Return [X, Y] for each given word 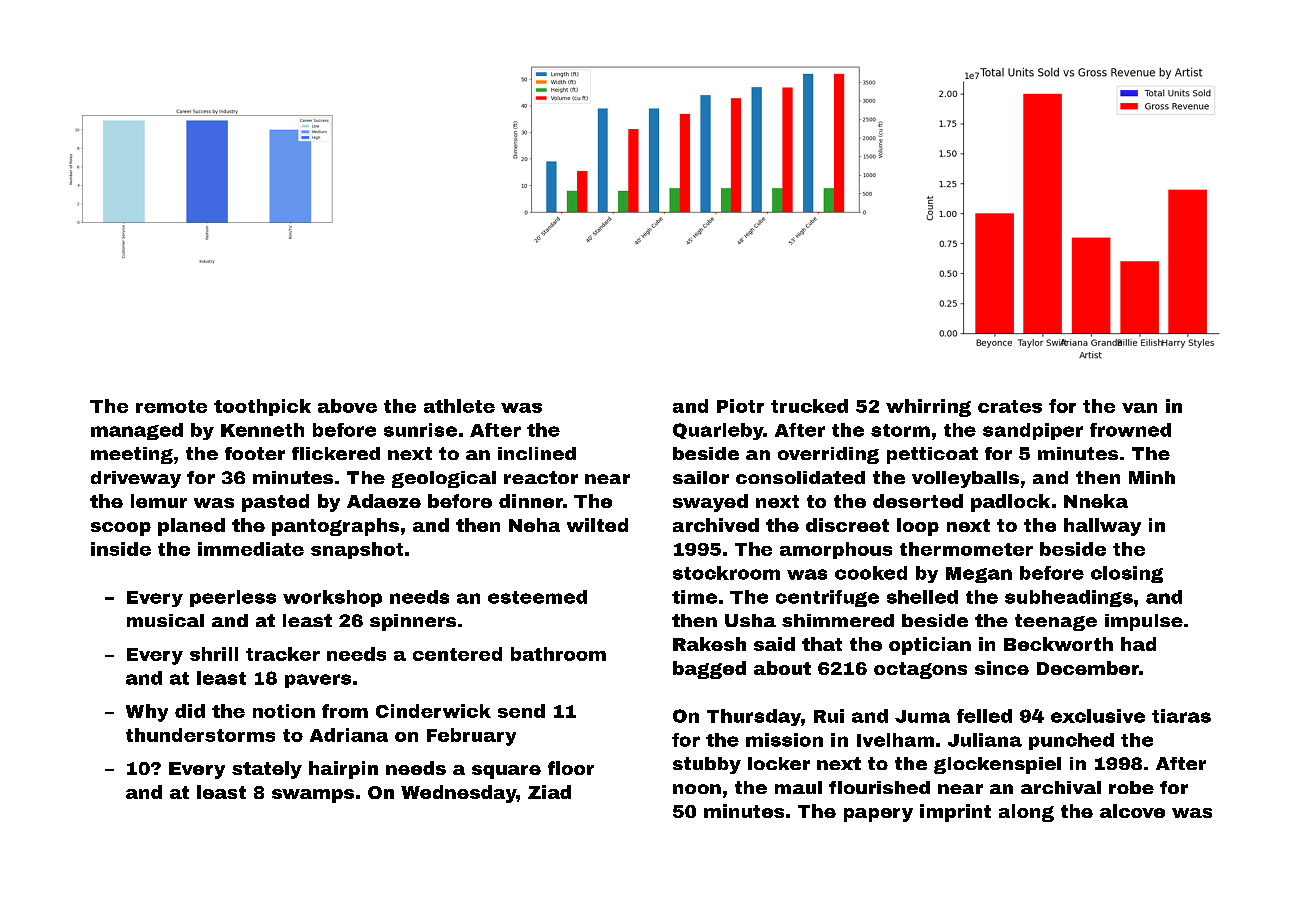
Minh [1152, 477]
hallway [1102, 527]
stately [267, 770]
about [782, 668]
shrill [214, 654]
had [1138, 644]
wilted [597, 525]
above [347, 406]
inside [121, 549]
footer [255, 453]
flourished [879, 787]
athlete [459, 406]
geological [444, 479]
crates [1010, 406]
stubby [707, 765]
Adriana [349, 735]
